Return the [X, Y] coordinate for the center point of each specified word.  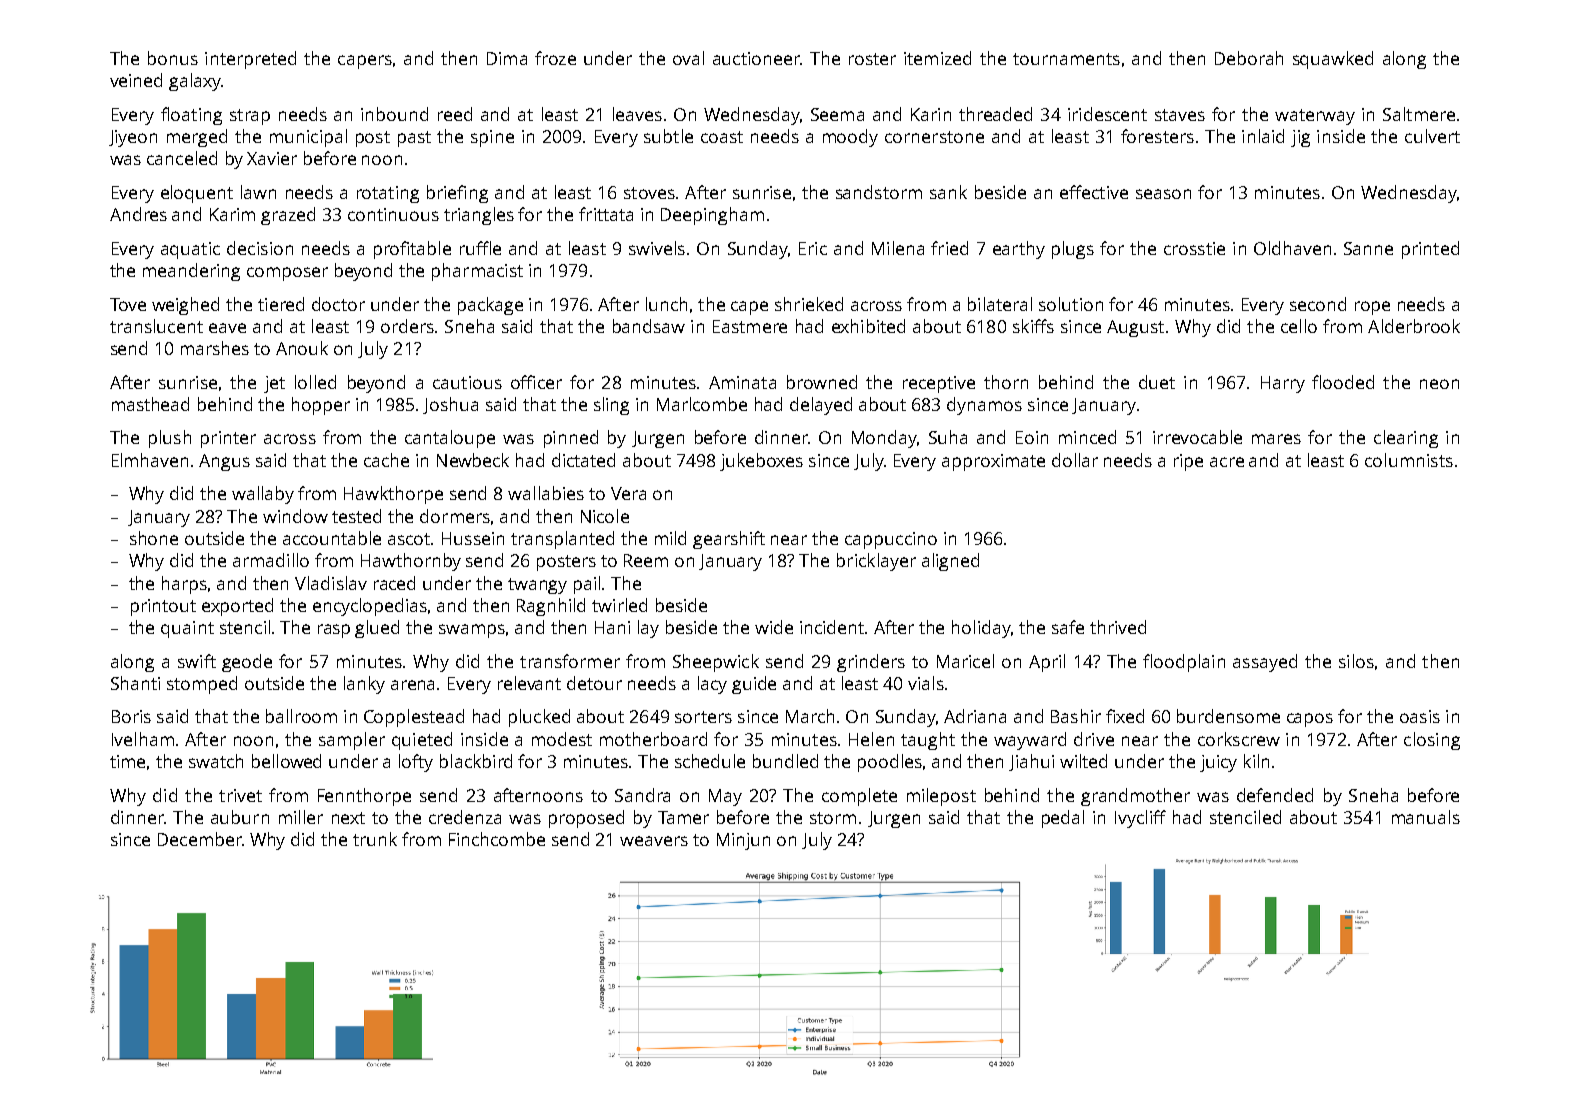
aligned [950, 562]
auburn [240, 817]
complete [859, 797]
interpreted [250, 60]
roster [872, 59]
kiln [1256, 761]
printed [1430, 250]
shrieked [809, 304]
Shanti [135, 683]
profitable [412, 250]
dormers [455, 516]
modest [562, 739]
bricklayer [876, 562]
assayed [1265, 663]
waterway [1315, 117]
